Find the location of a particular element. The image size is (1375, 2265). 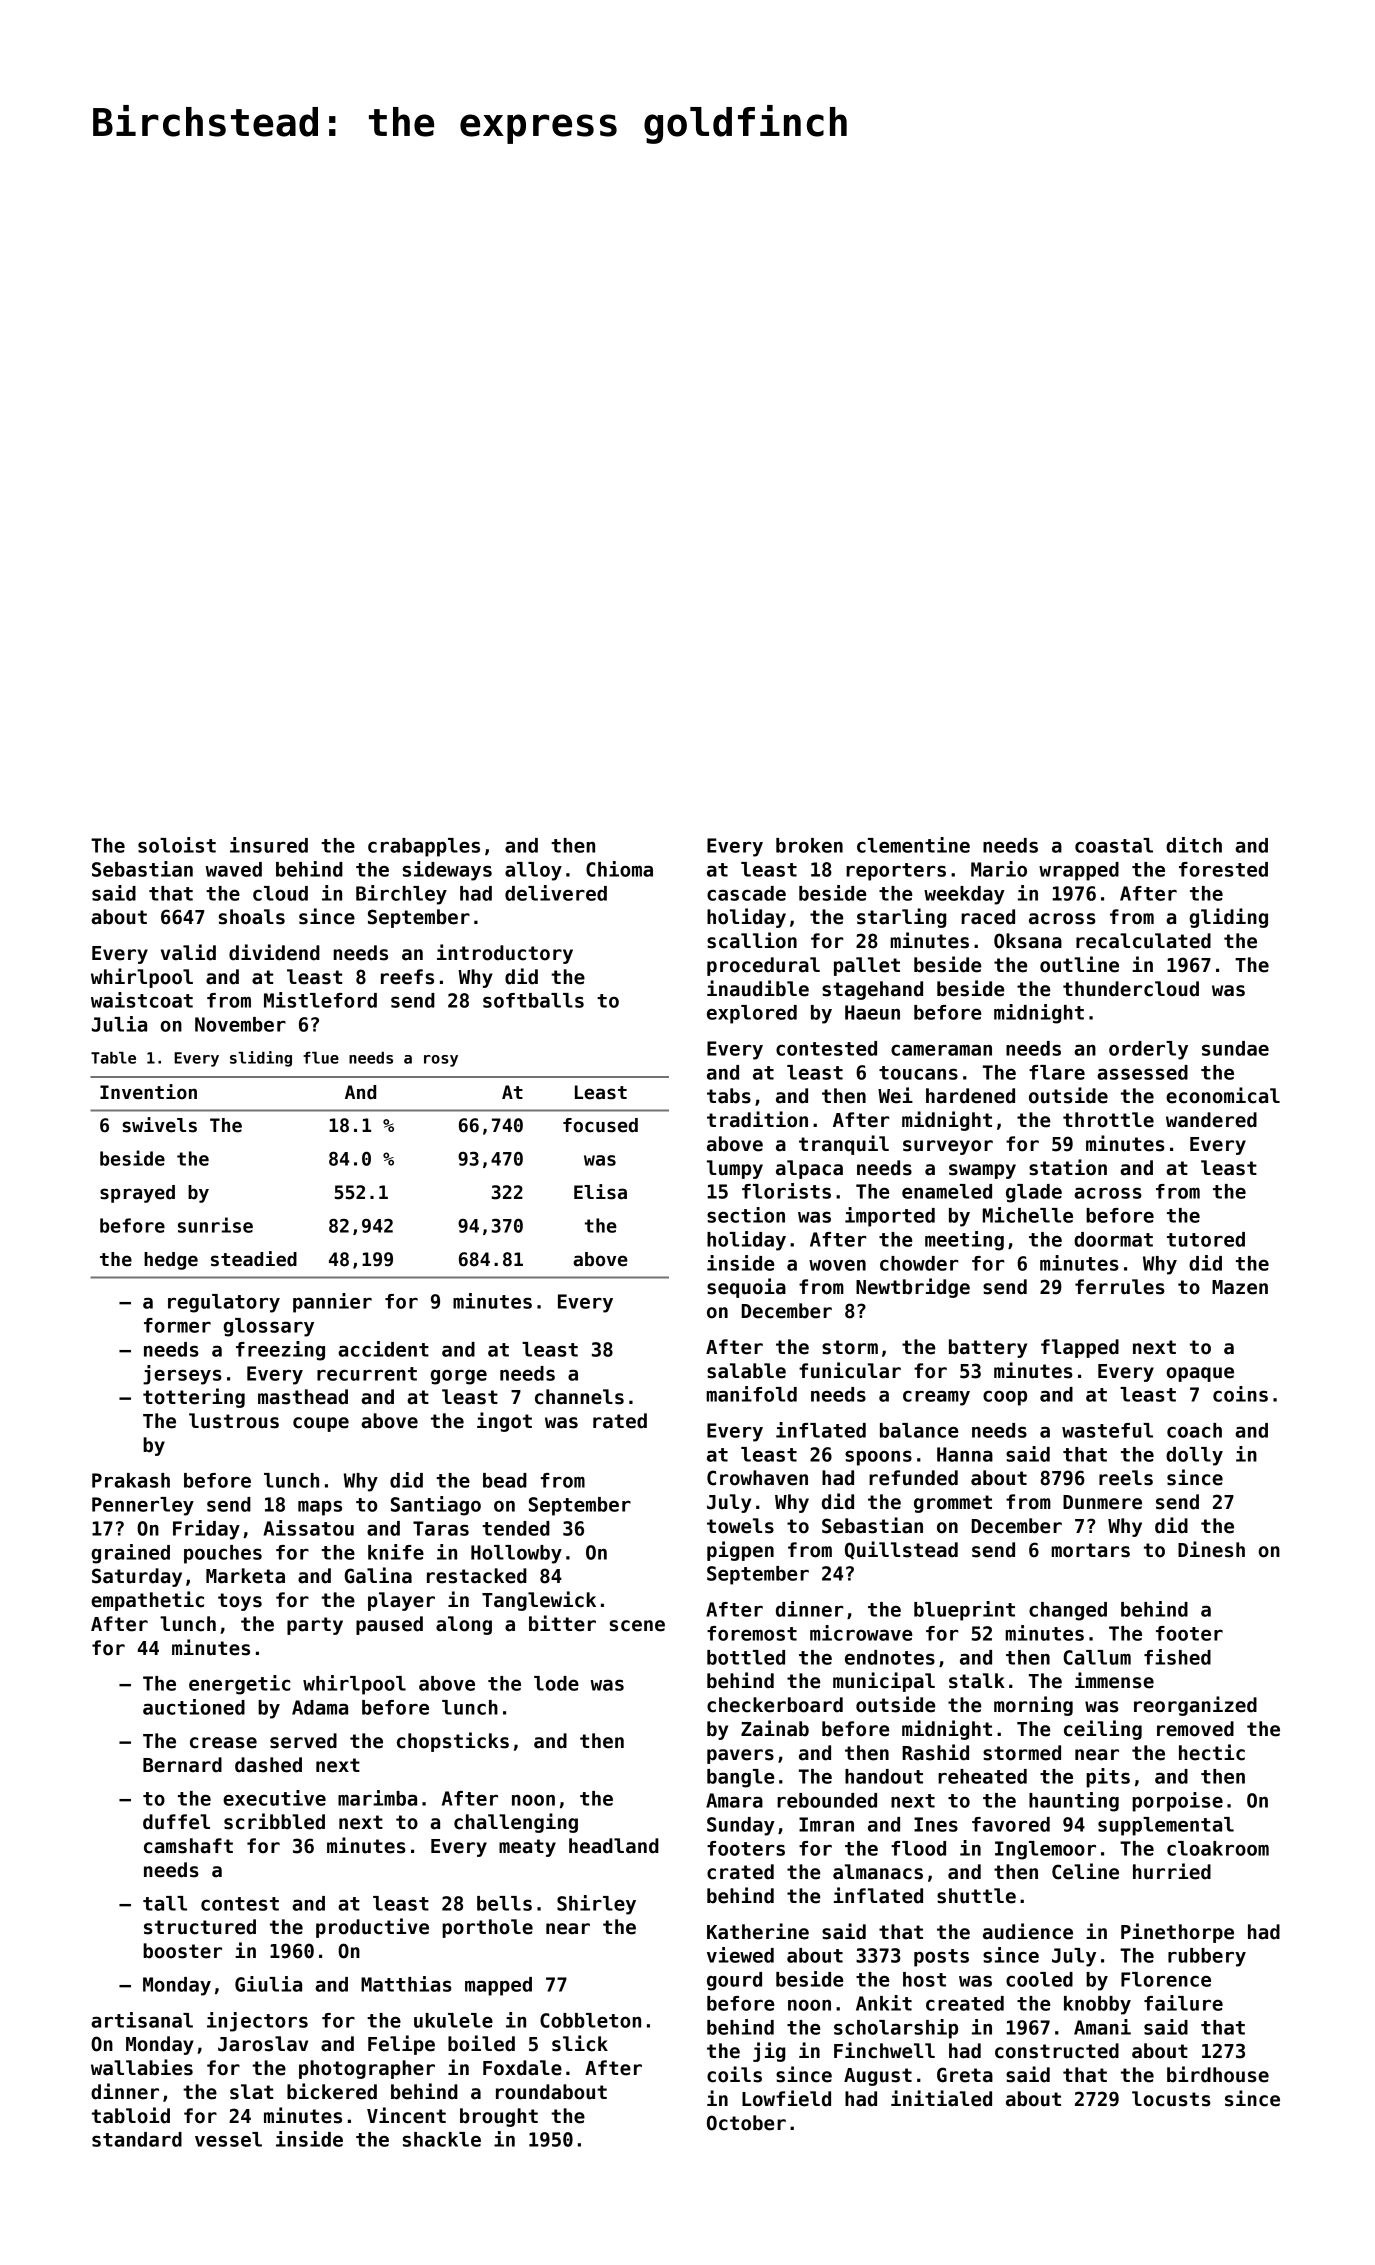

hedge is located at coordinates (171, 1261).
